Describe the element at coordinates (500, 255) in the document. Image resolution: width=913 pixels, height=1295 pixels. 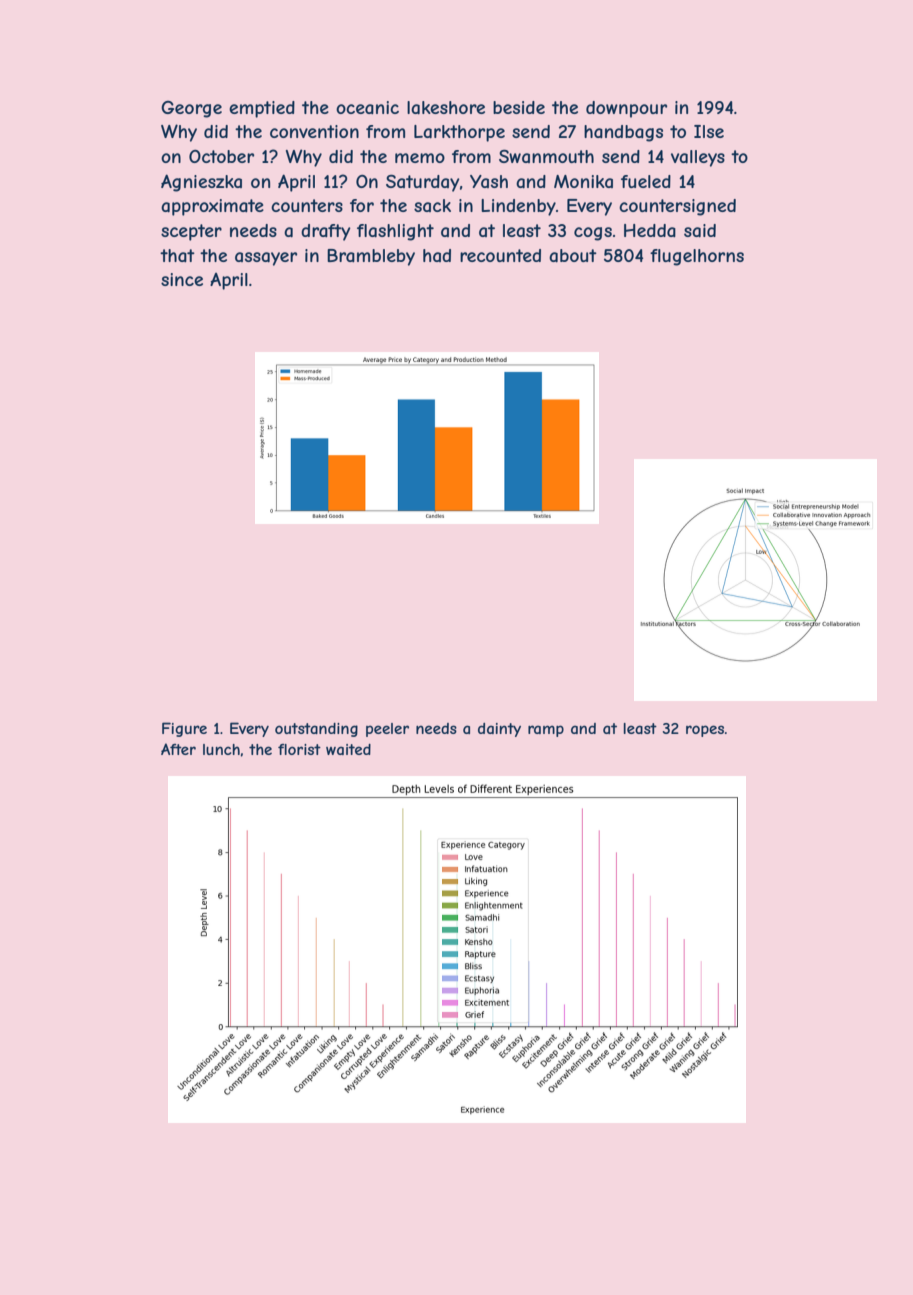
I see `recounted` at that location.
